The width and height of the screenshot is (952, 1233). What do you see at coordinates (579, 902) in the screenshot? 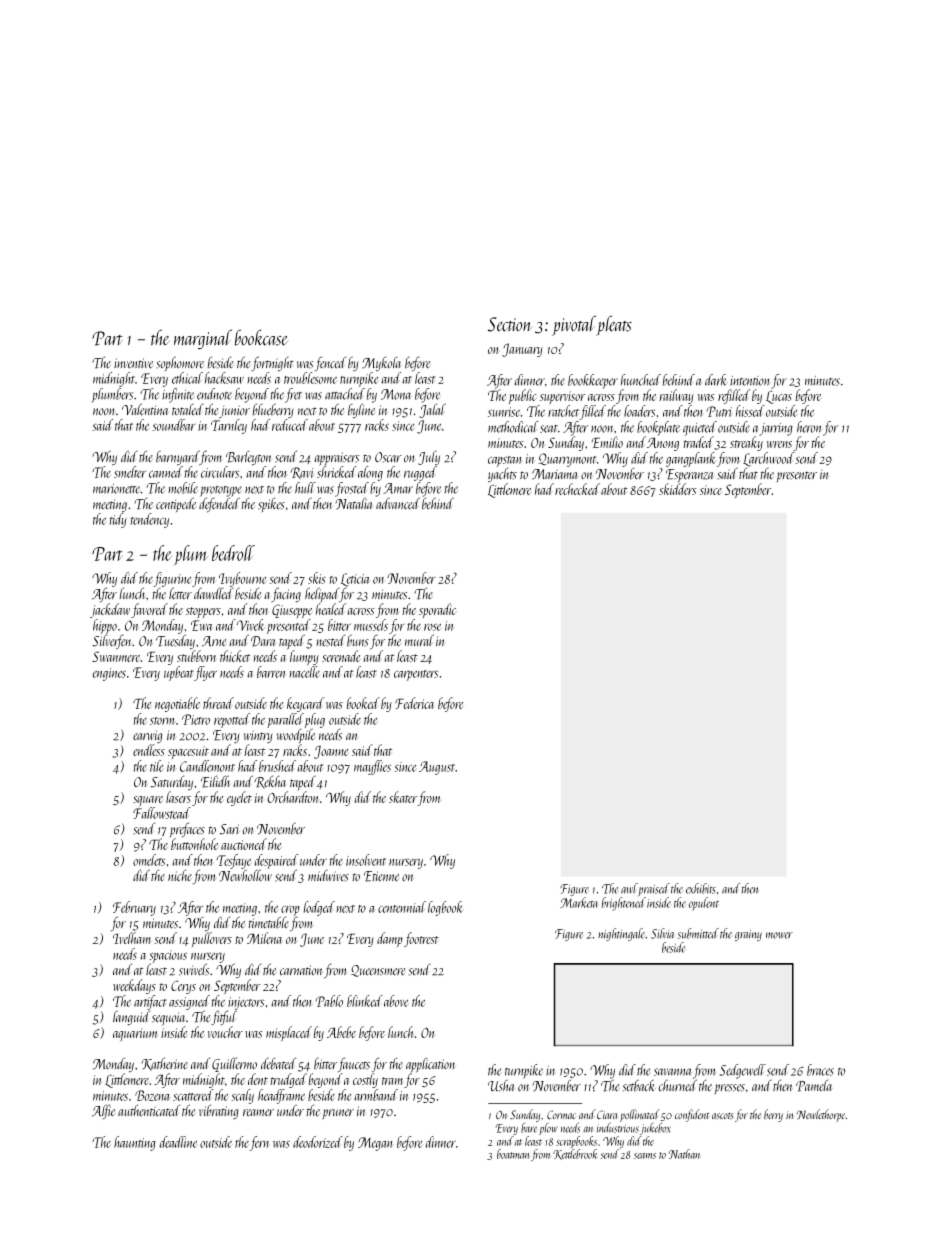
I see `Marketa` at bounding box center [579, 902].
